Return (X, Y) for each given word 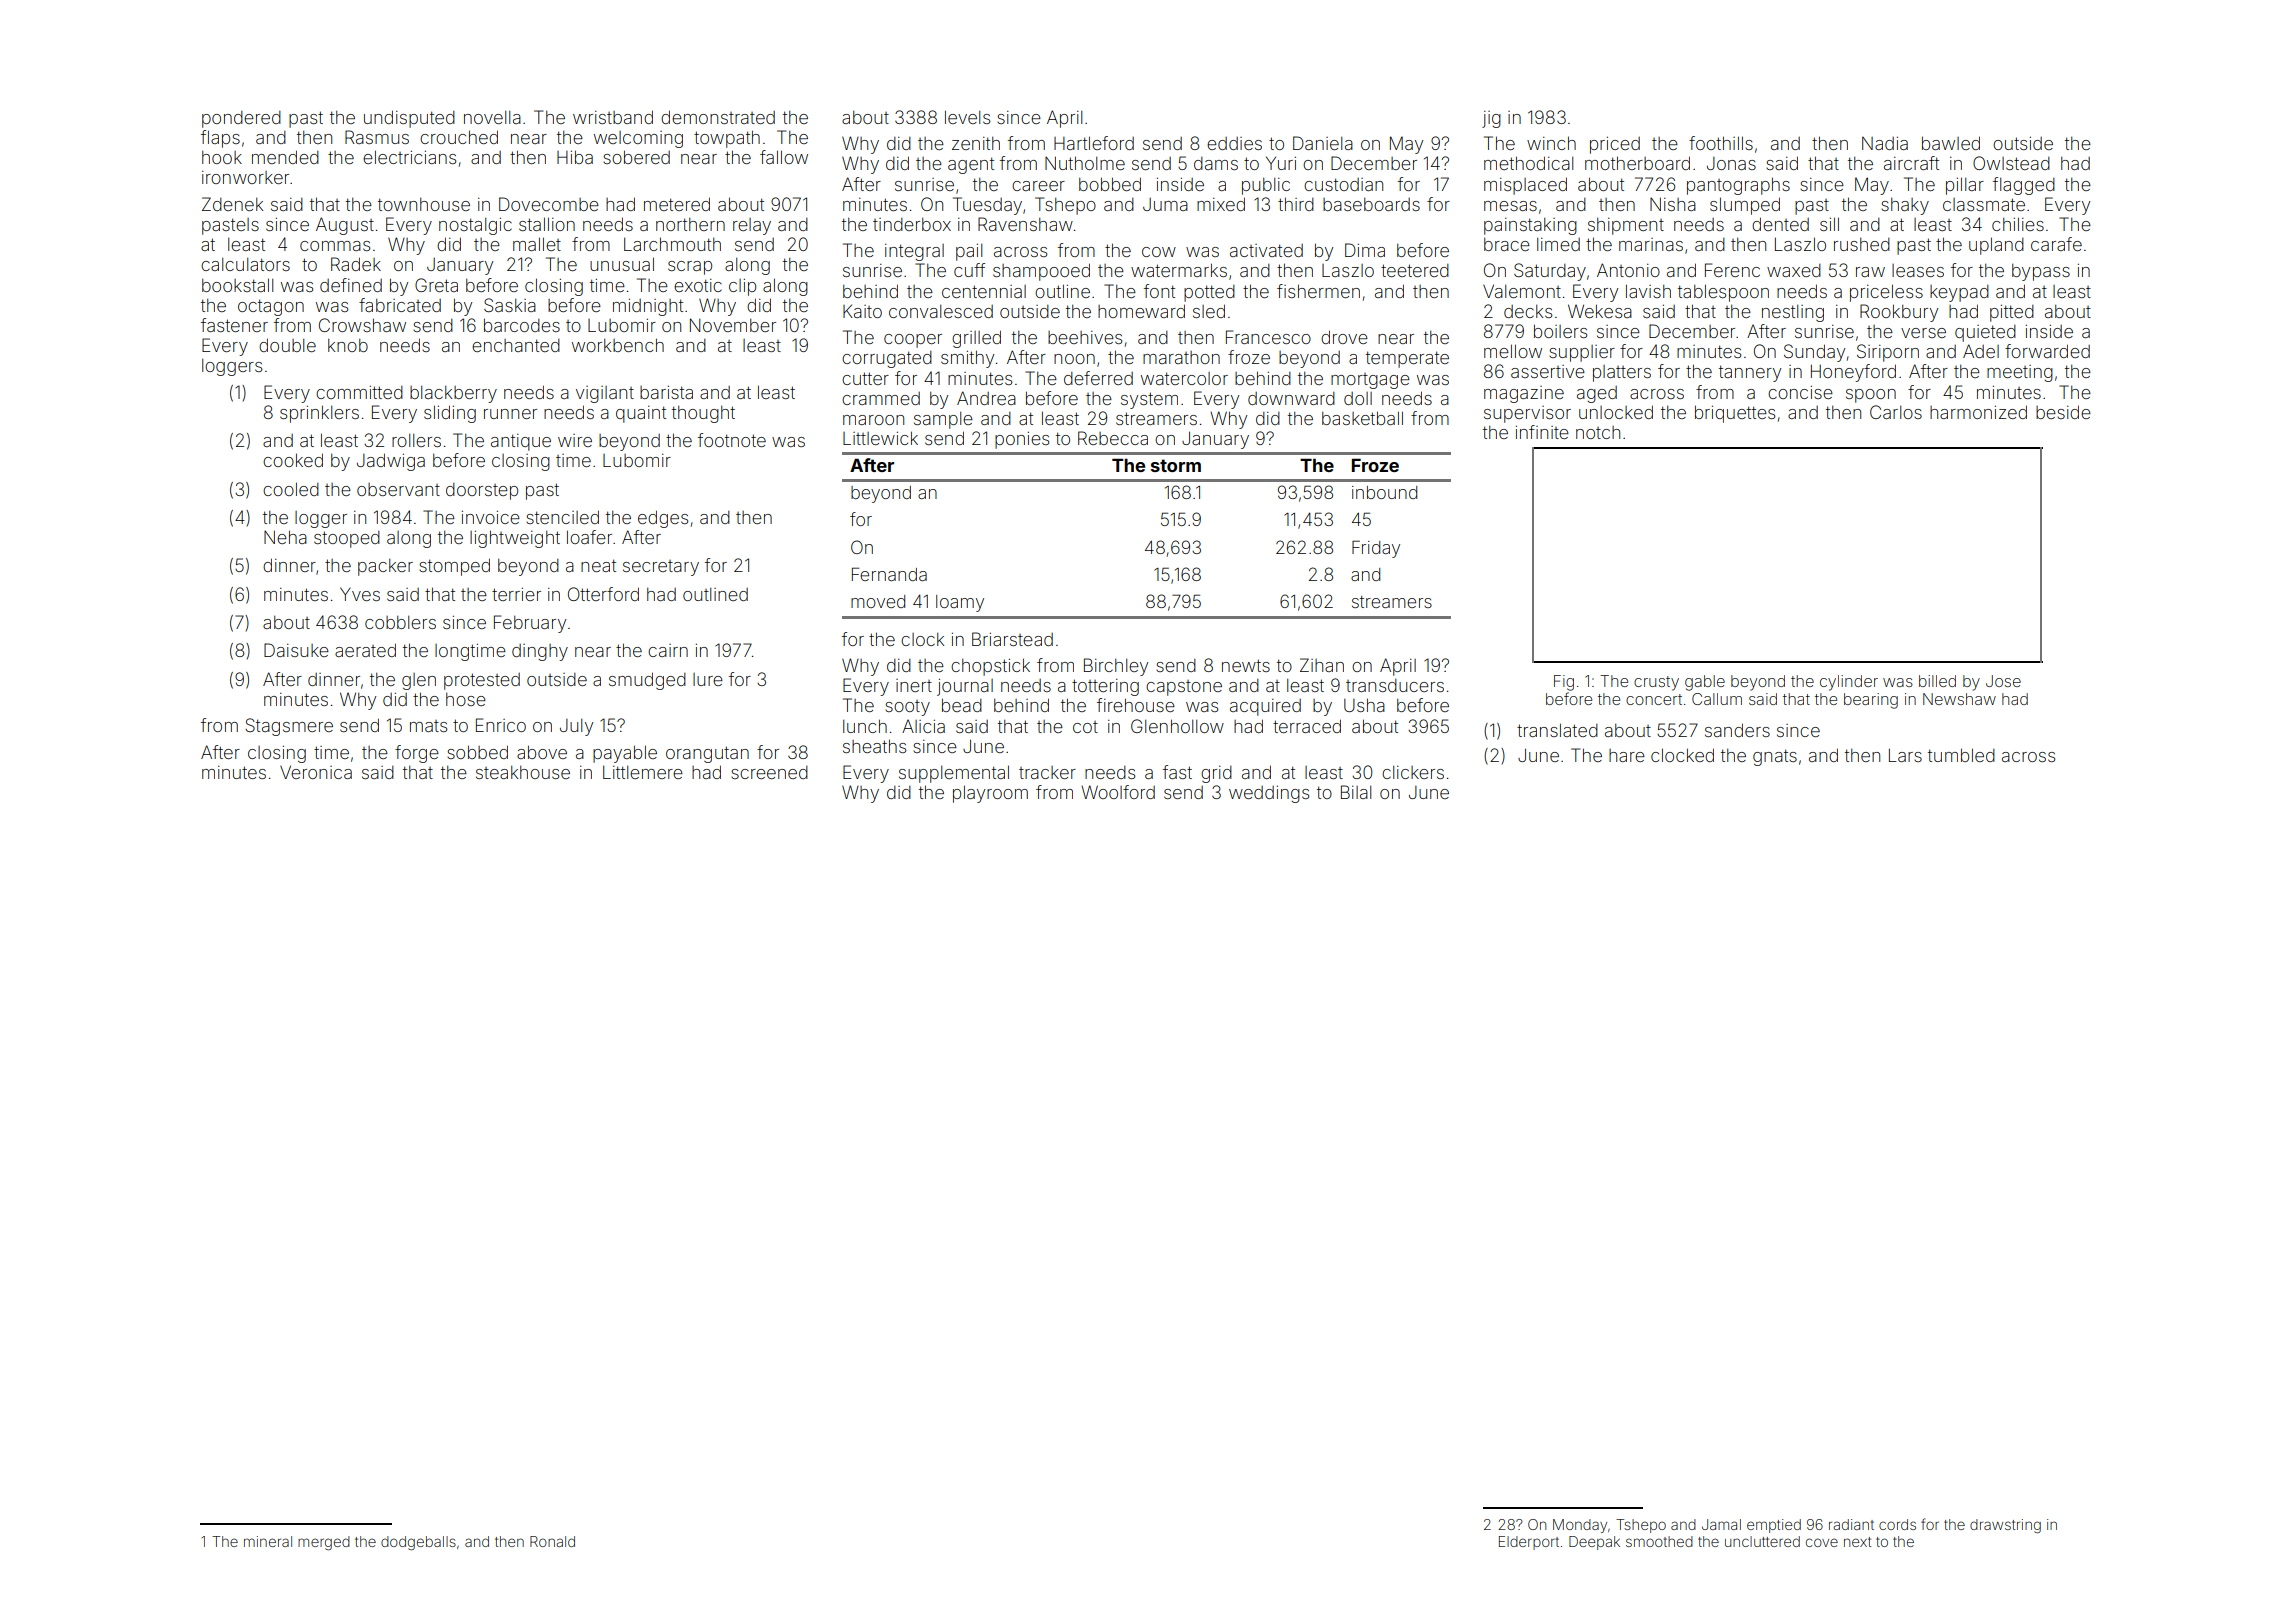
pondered (241, 119)
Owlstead (2011, 163)
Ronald (552, 1541)
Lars (1905, 755)
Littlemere (643, 772)
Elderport (1529, 1543)
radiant (1851, 1524)
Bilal (1356, 792)
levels (967, 117)
